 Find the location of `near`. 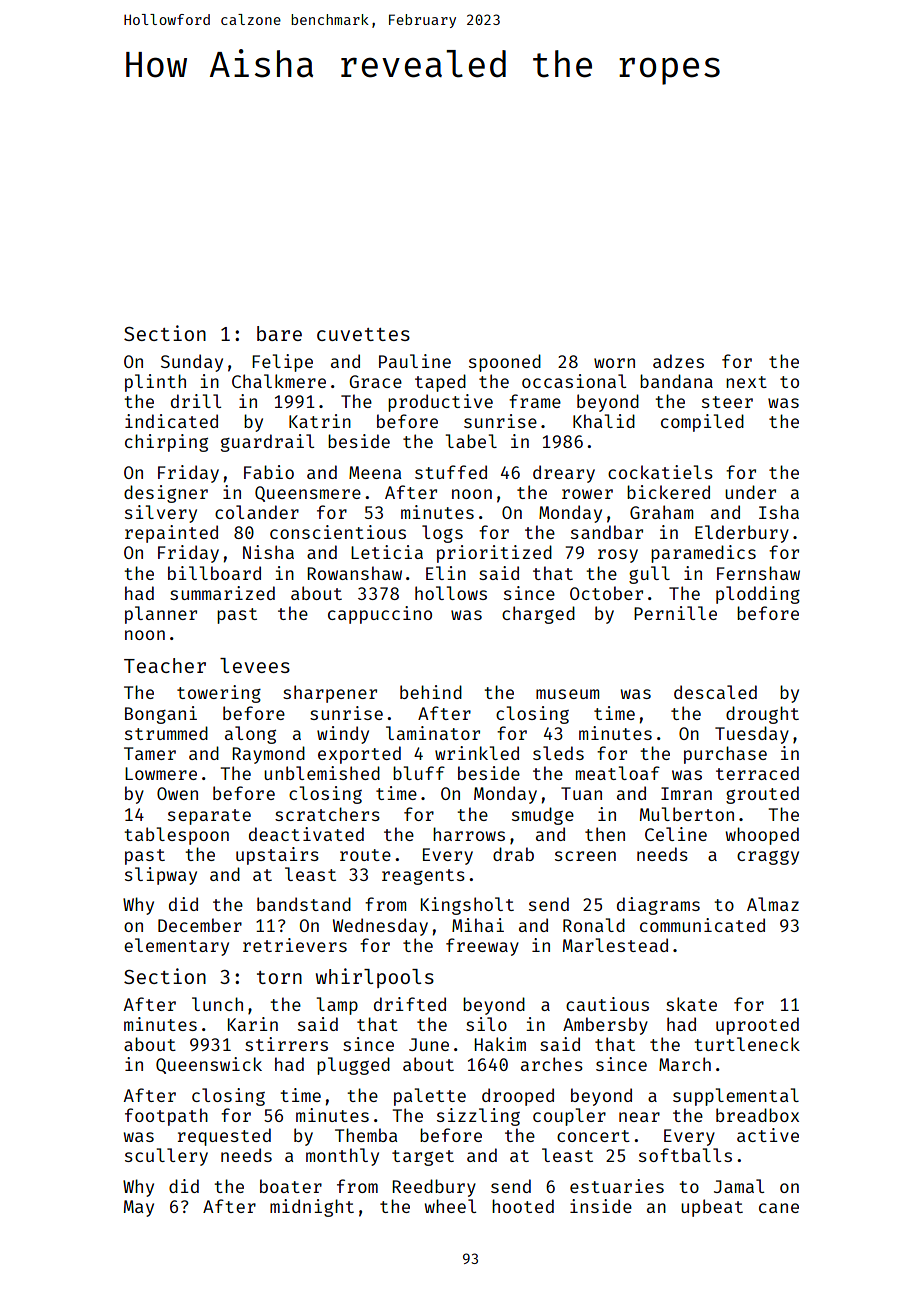

near is located at coordinates (639, 1117).
